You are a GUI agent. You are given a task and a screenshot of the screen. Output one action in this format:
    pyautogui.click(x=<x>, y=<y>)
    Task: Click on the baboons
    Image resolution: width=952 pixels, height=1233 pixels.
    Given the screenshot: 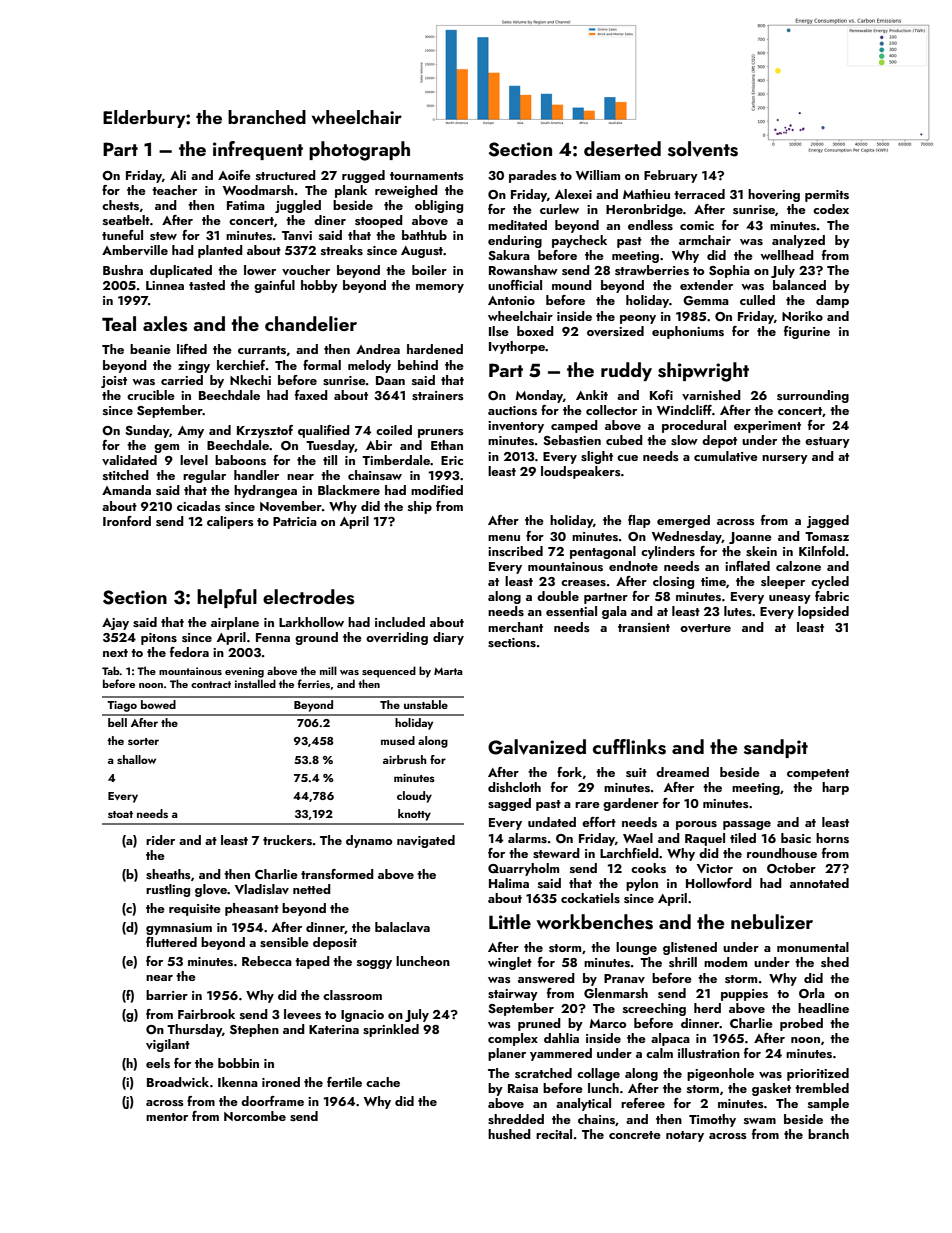 What is the action you would take?
    pyautogui.click(x=240, y=460)
